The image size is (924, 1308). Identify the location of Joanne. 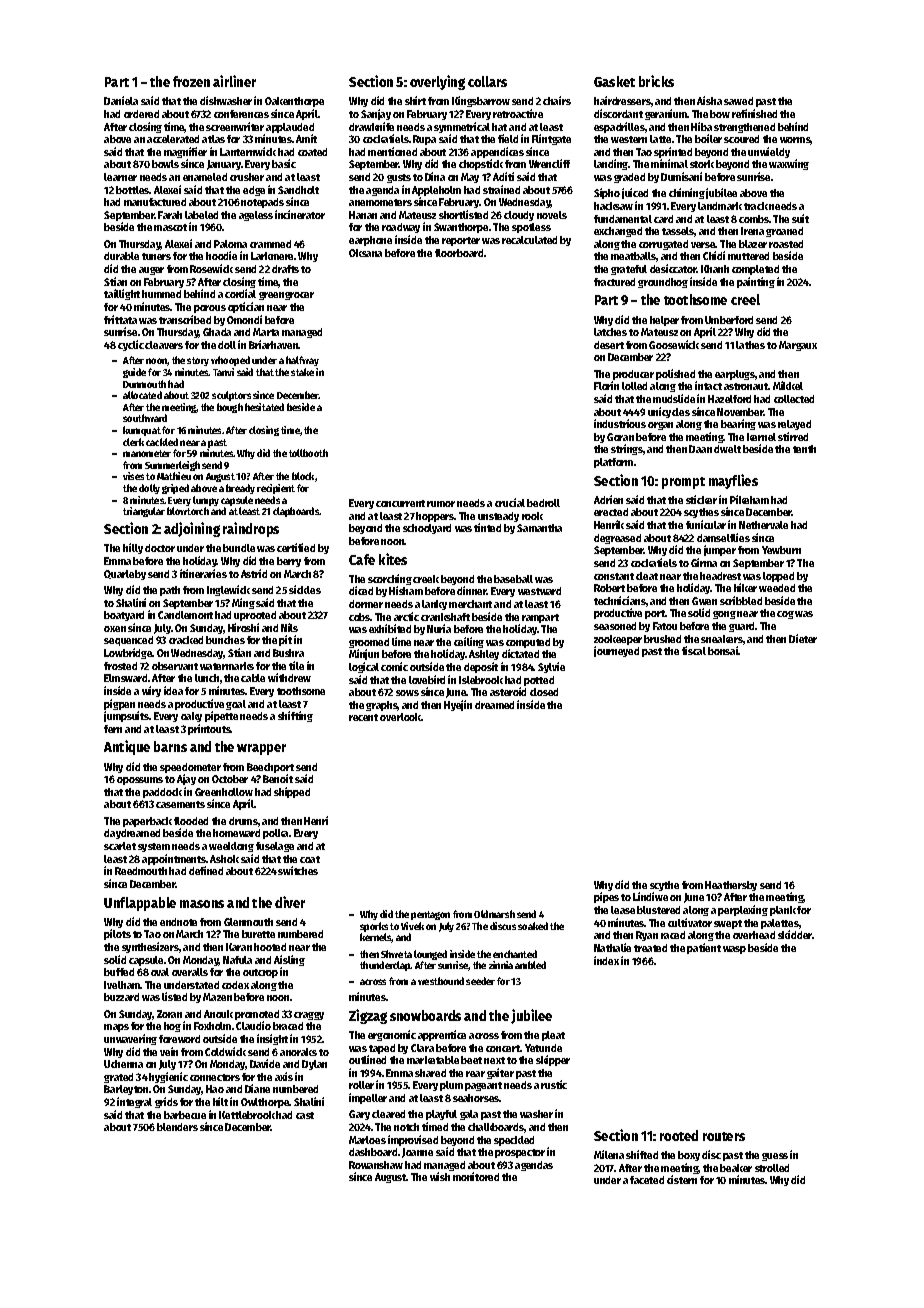
(417, 1153).
